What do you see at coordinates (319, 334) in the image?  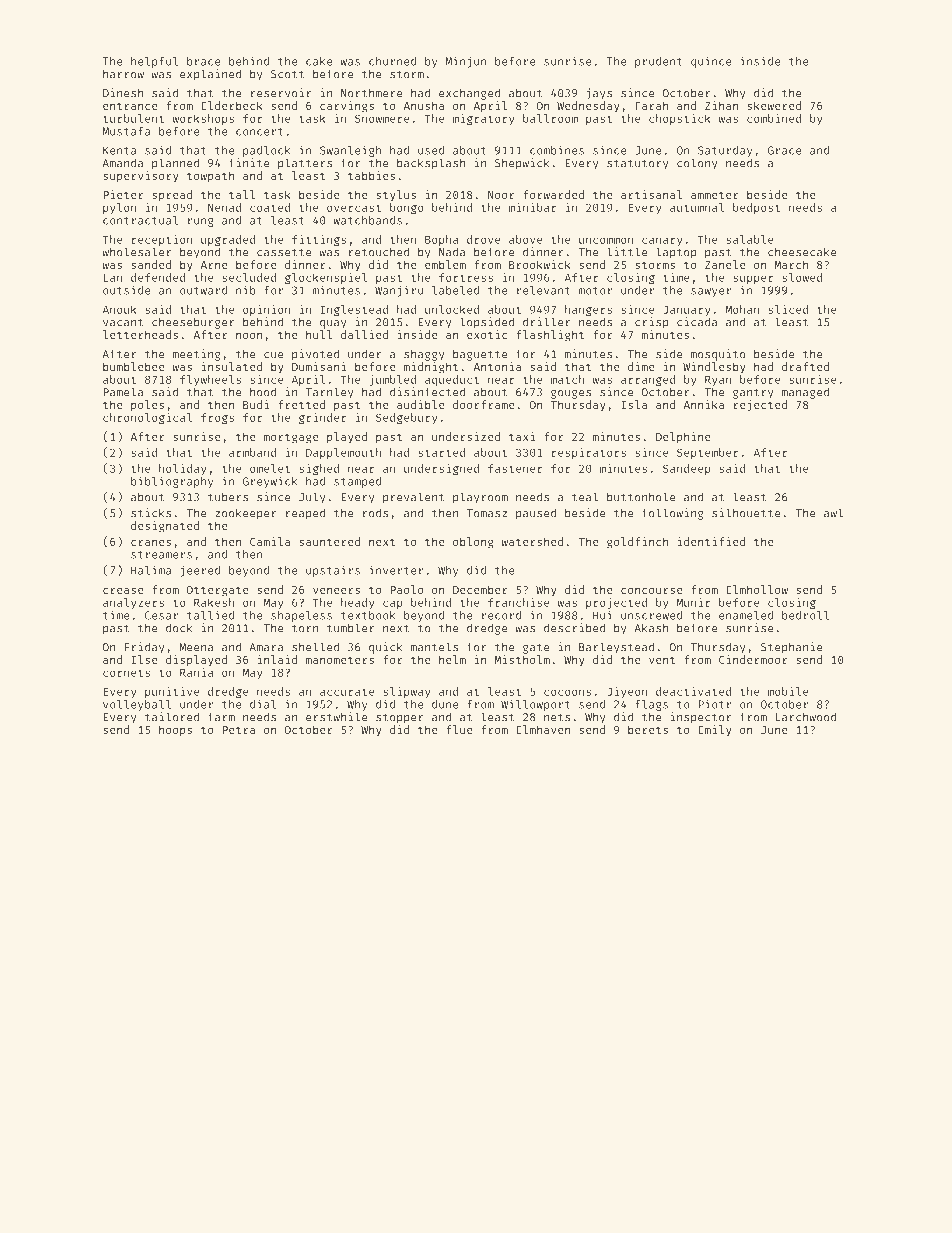 I see `hull` at bounding box center [319, 334].
